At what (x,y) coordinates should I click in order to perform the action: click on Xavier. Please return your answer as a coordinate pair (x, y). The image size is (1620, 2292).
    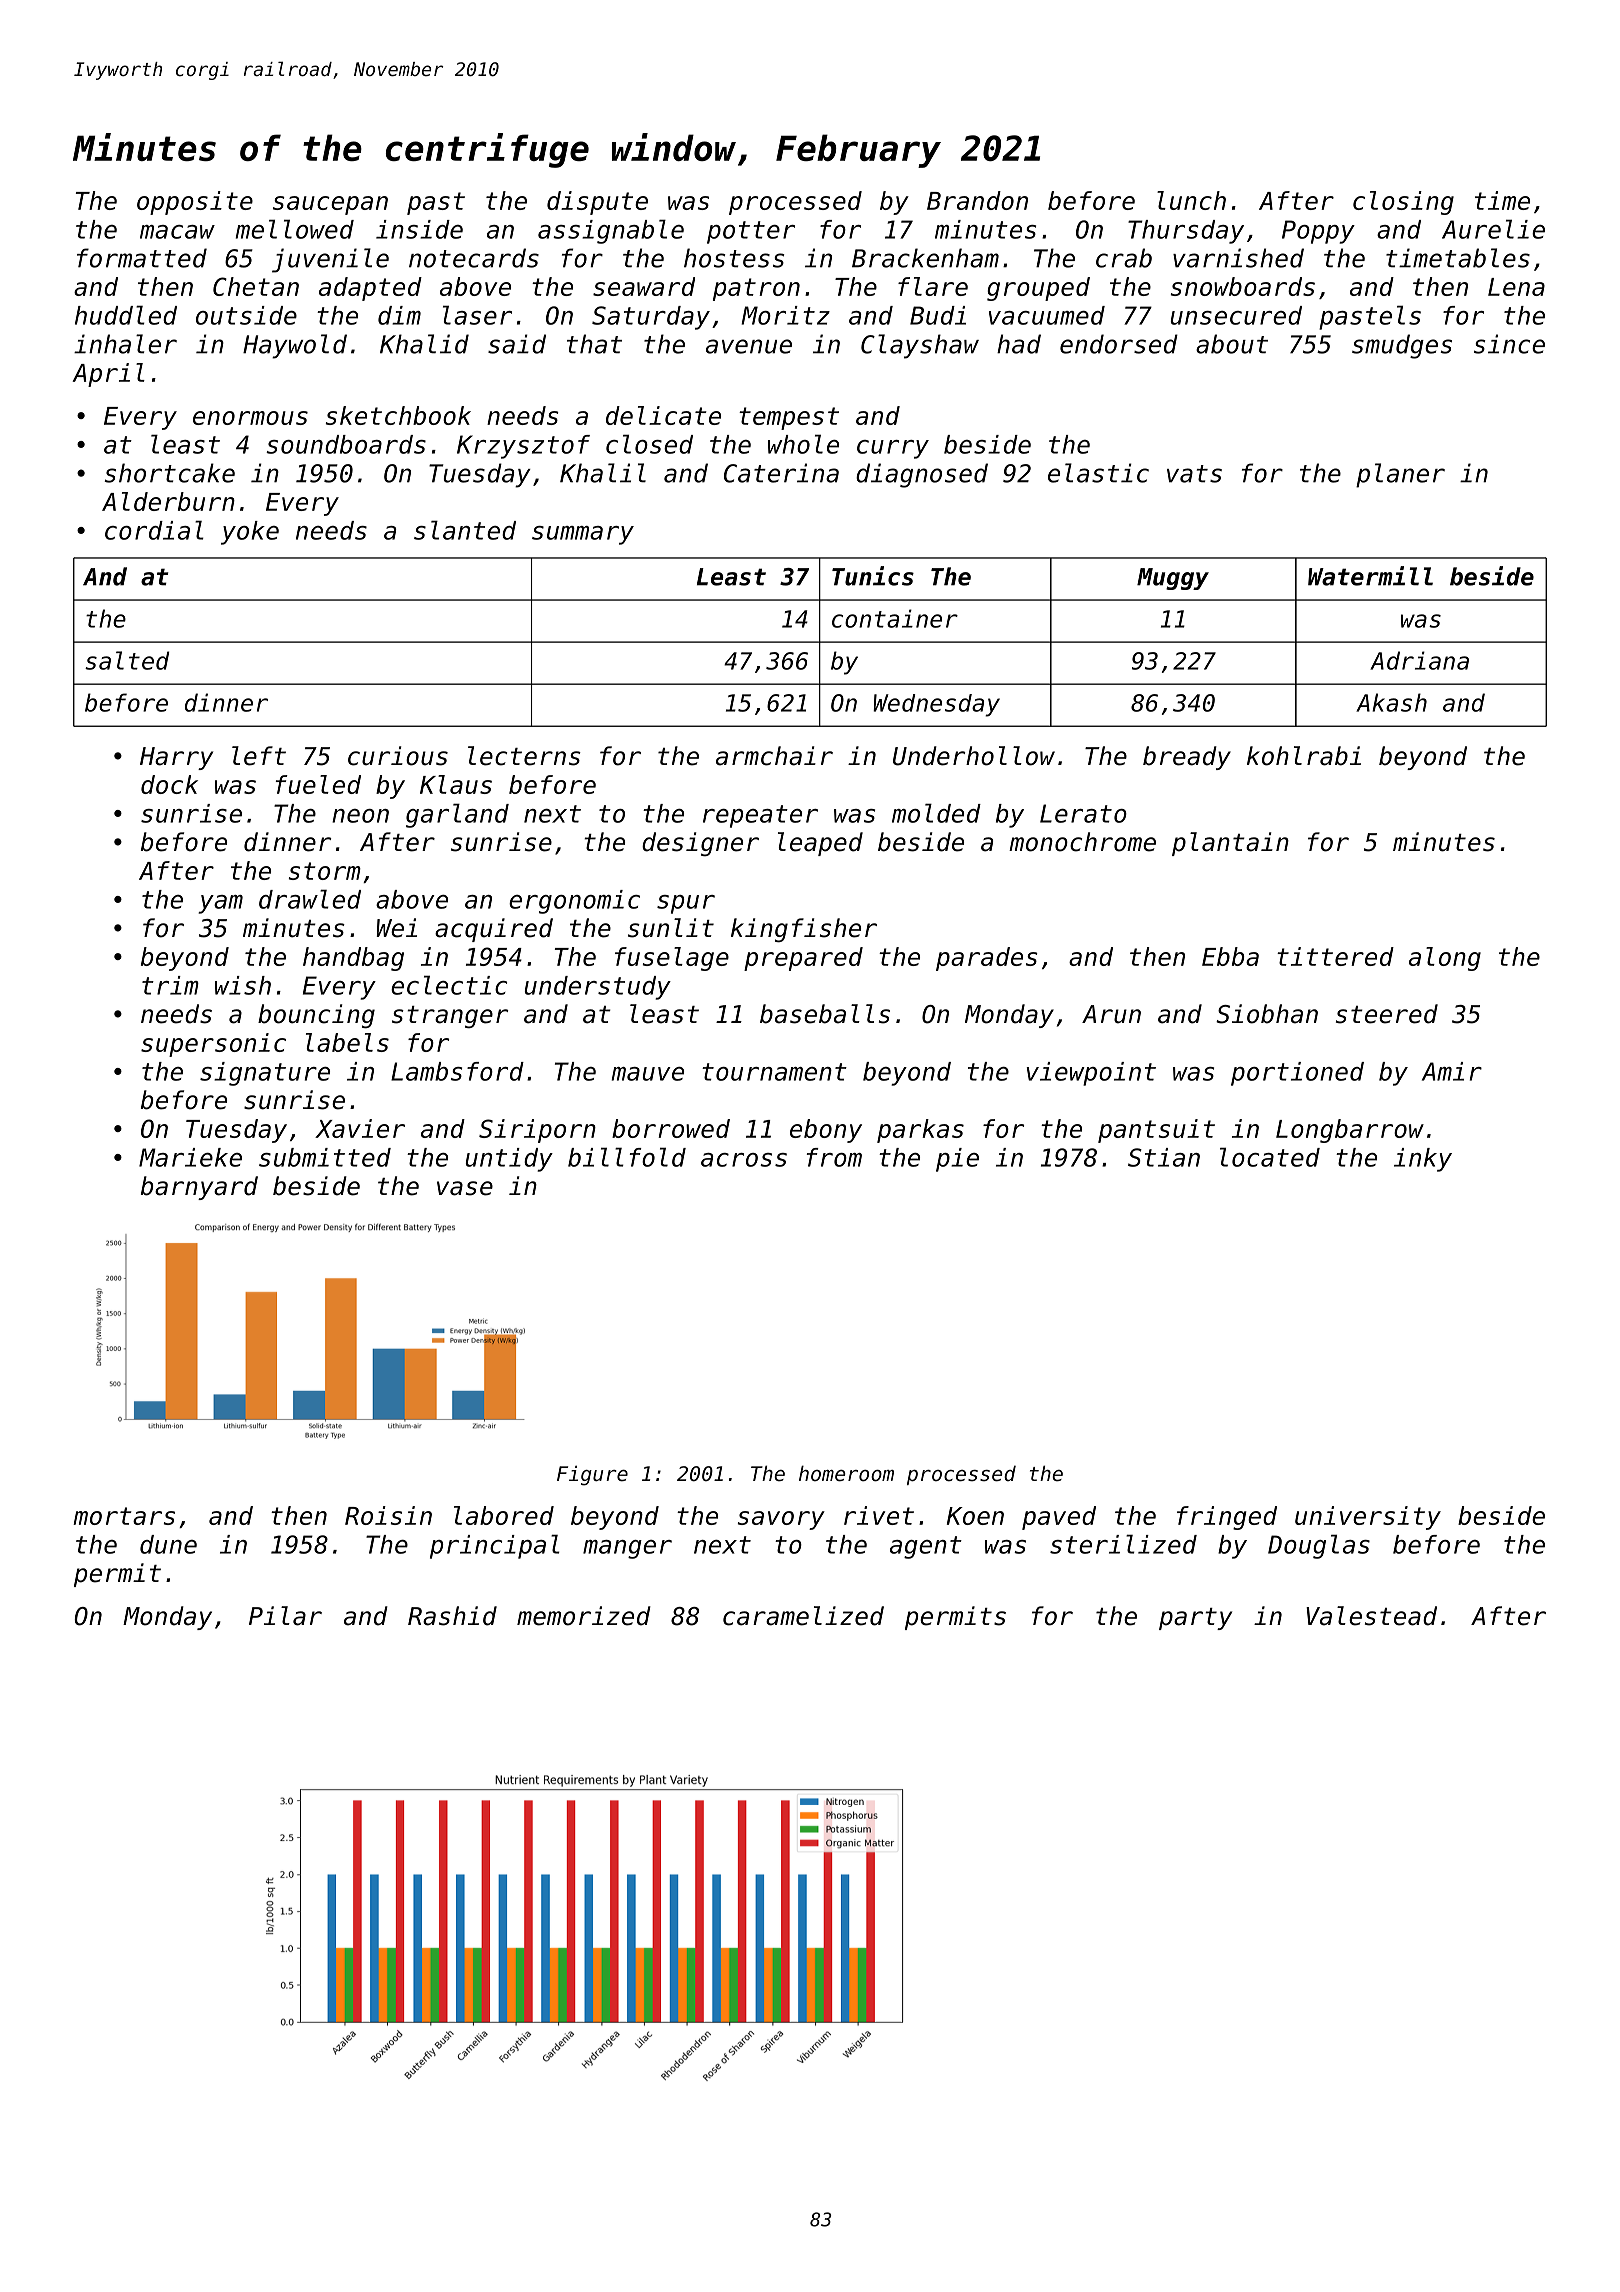
    Looking at the image, I should click on (360, 1128).
